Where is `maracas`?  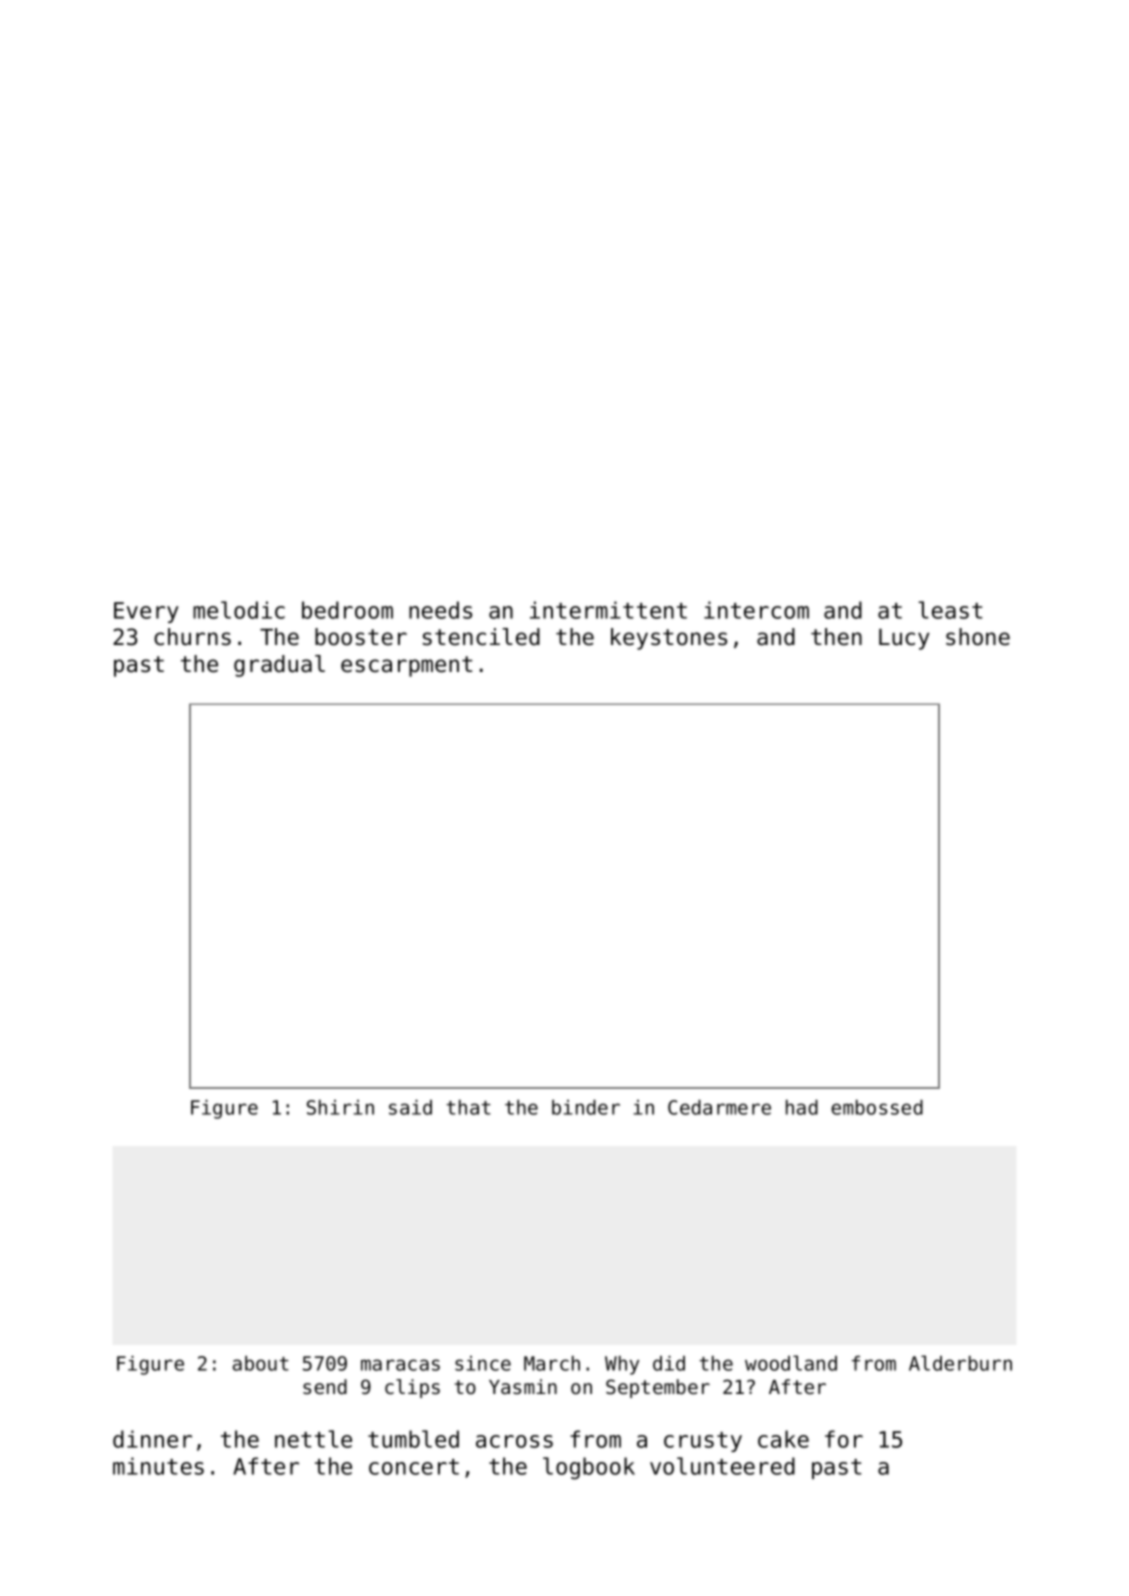
maracas is located at coordinates (400, 1365).
